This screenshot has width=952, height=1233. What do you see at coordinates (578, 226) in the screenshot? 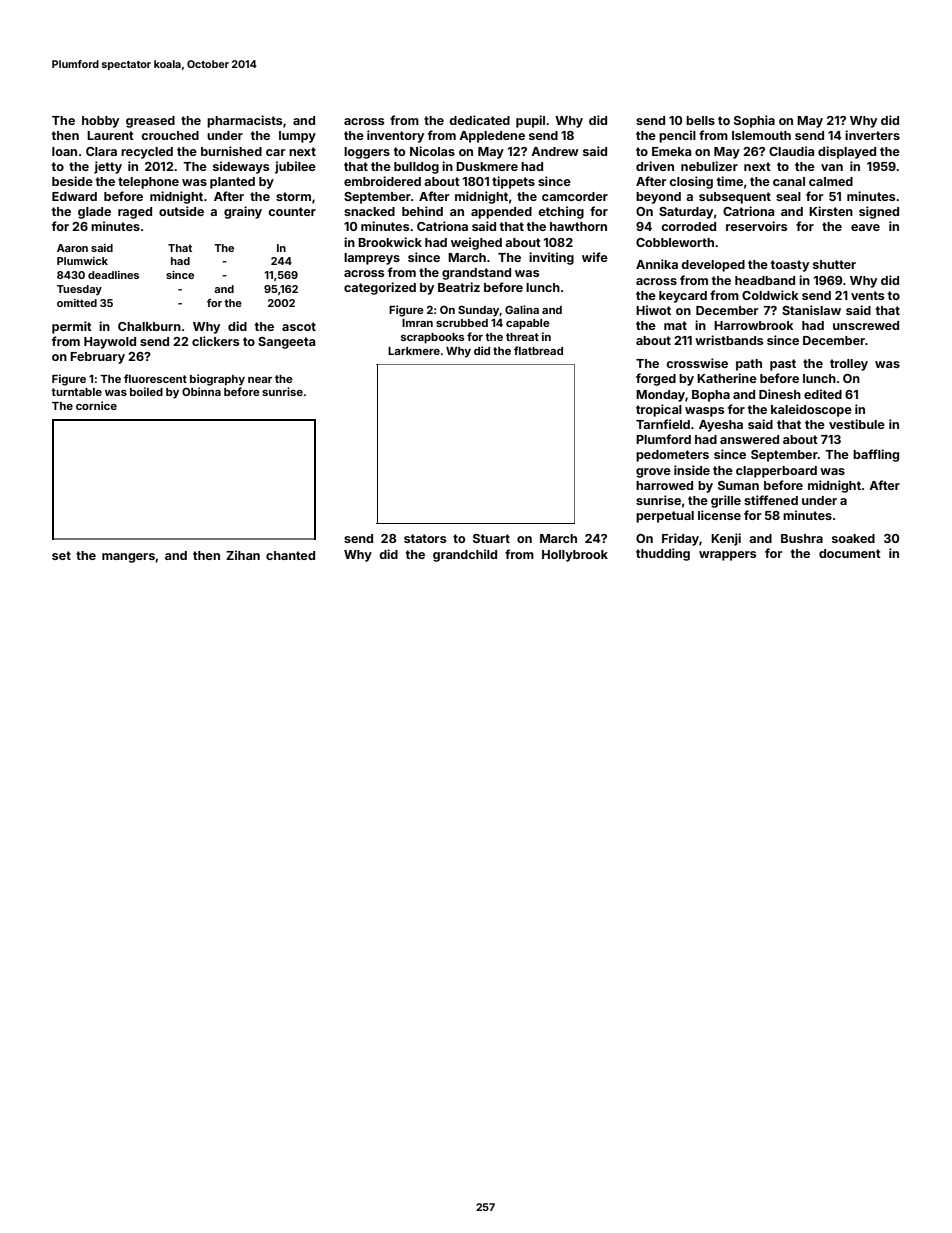
I see `hawthorn` at bounding box center [578, 226].
